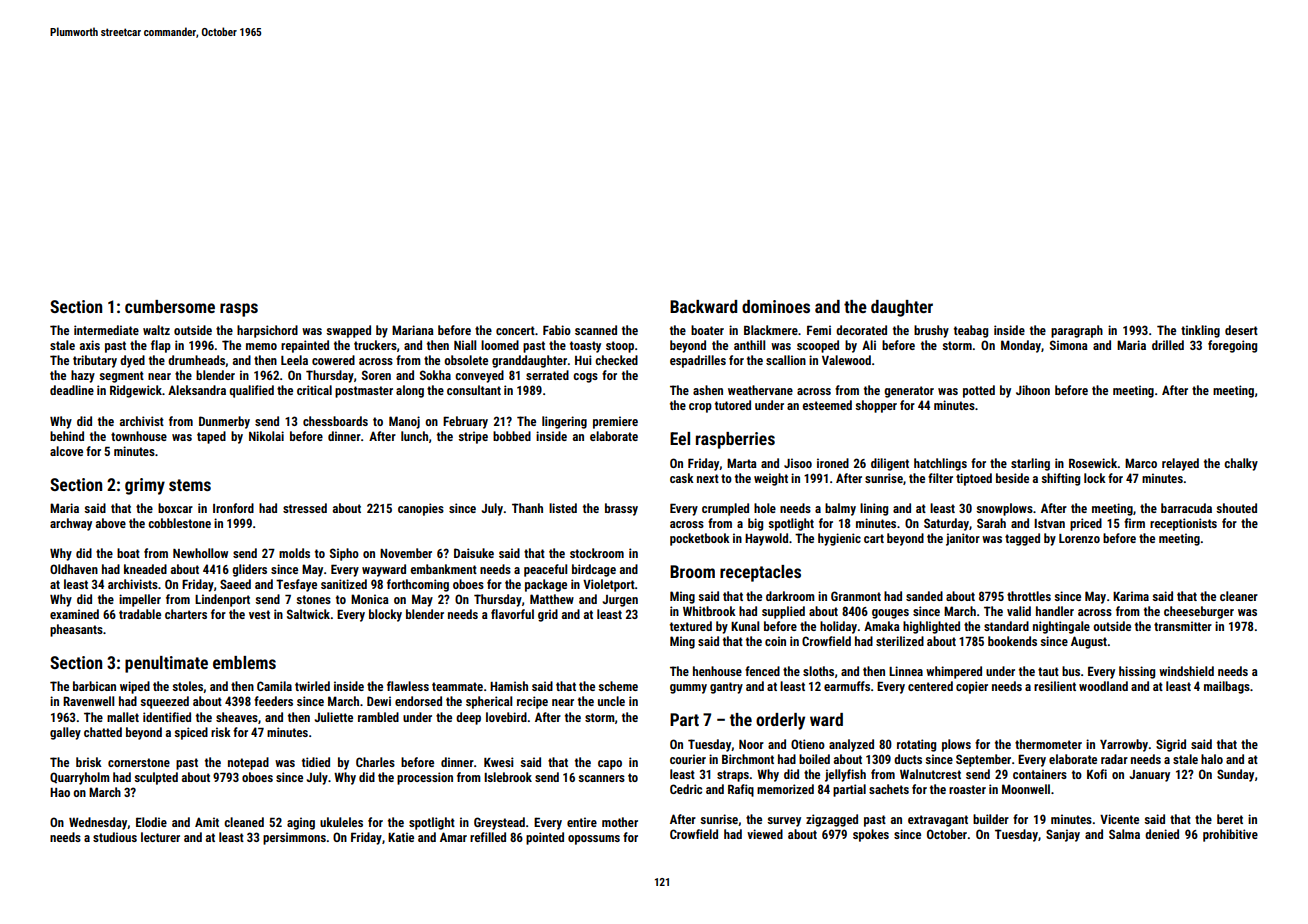 The image size is (1308, 924). Describe the element at coordinates (700, 539) in the screenshot. I see `pocketbook` at that location.
